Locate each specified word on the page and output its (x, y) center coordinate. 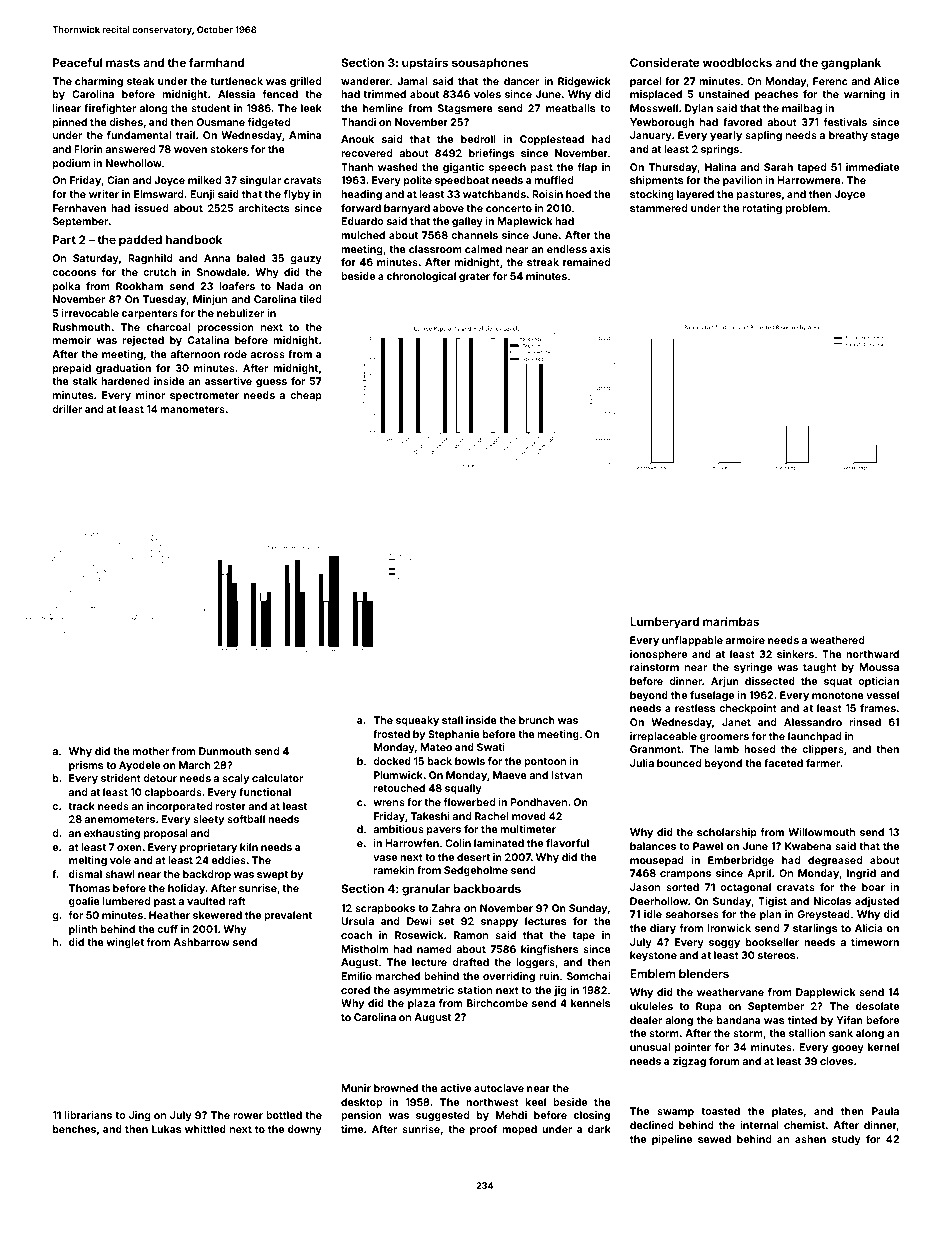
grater (474, 277)
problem (806, 209)
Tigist (772, 902)
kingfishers (549, 950)
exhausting (112, 834)
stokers (229, 149)
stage (885, 136)
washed (398, 167)
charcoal (168, 327)
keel (536, 1102)
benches (74, 1129)
